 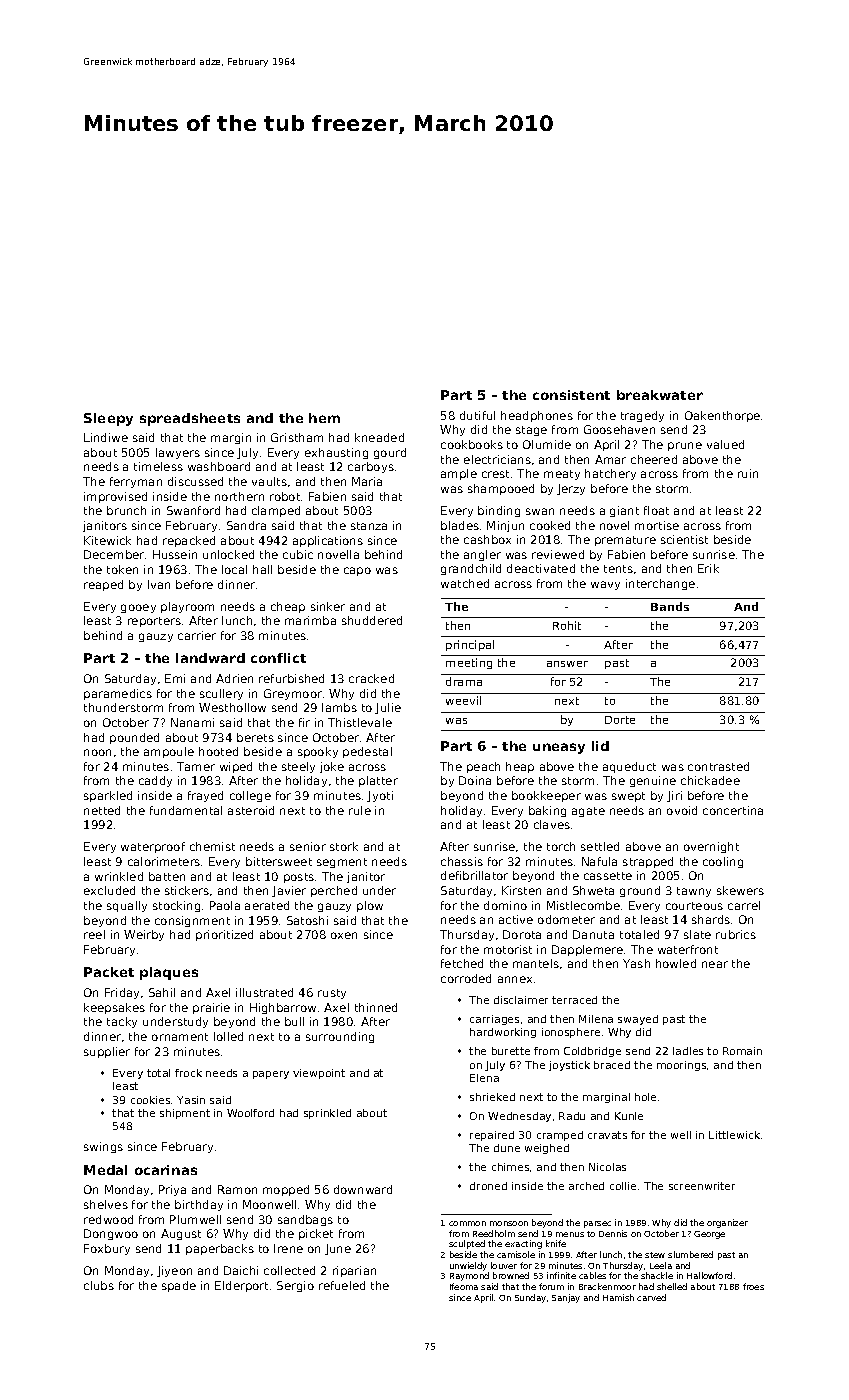 I want to click on joystick, so click(x=569, y=1066).
